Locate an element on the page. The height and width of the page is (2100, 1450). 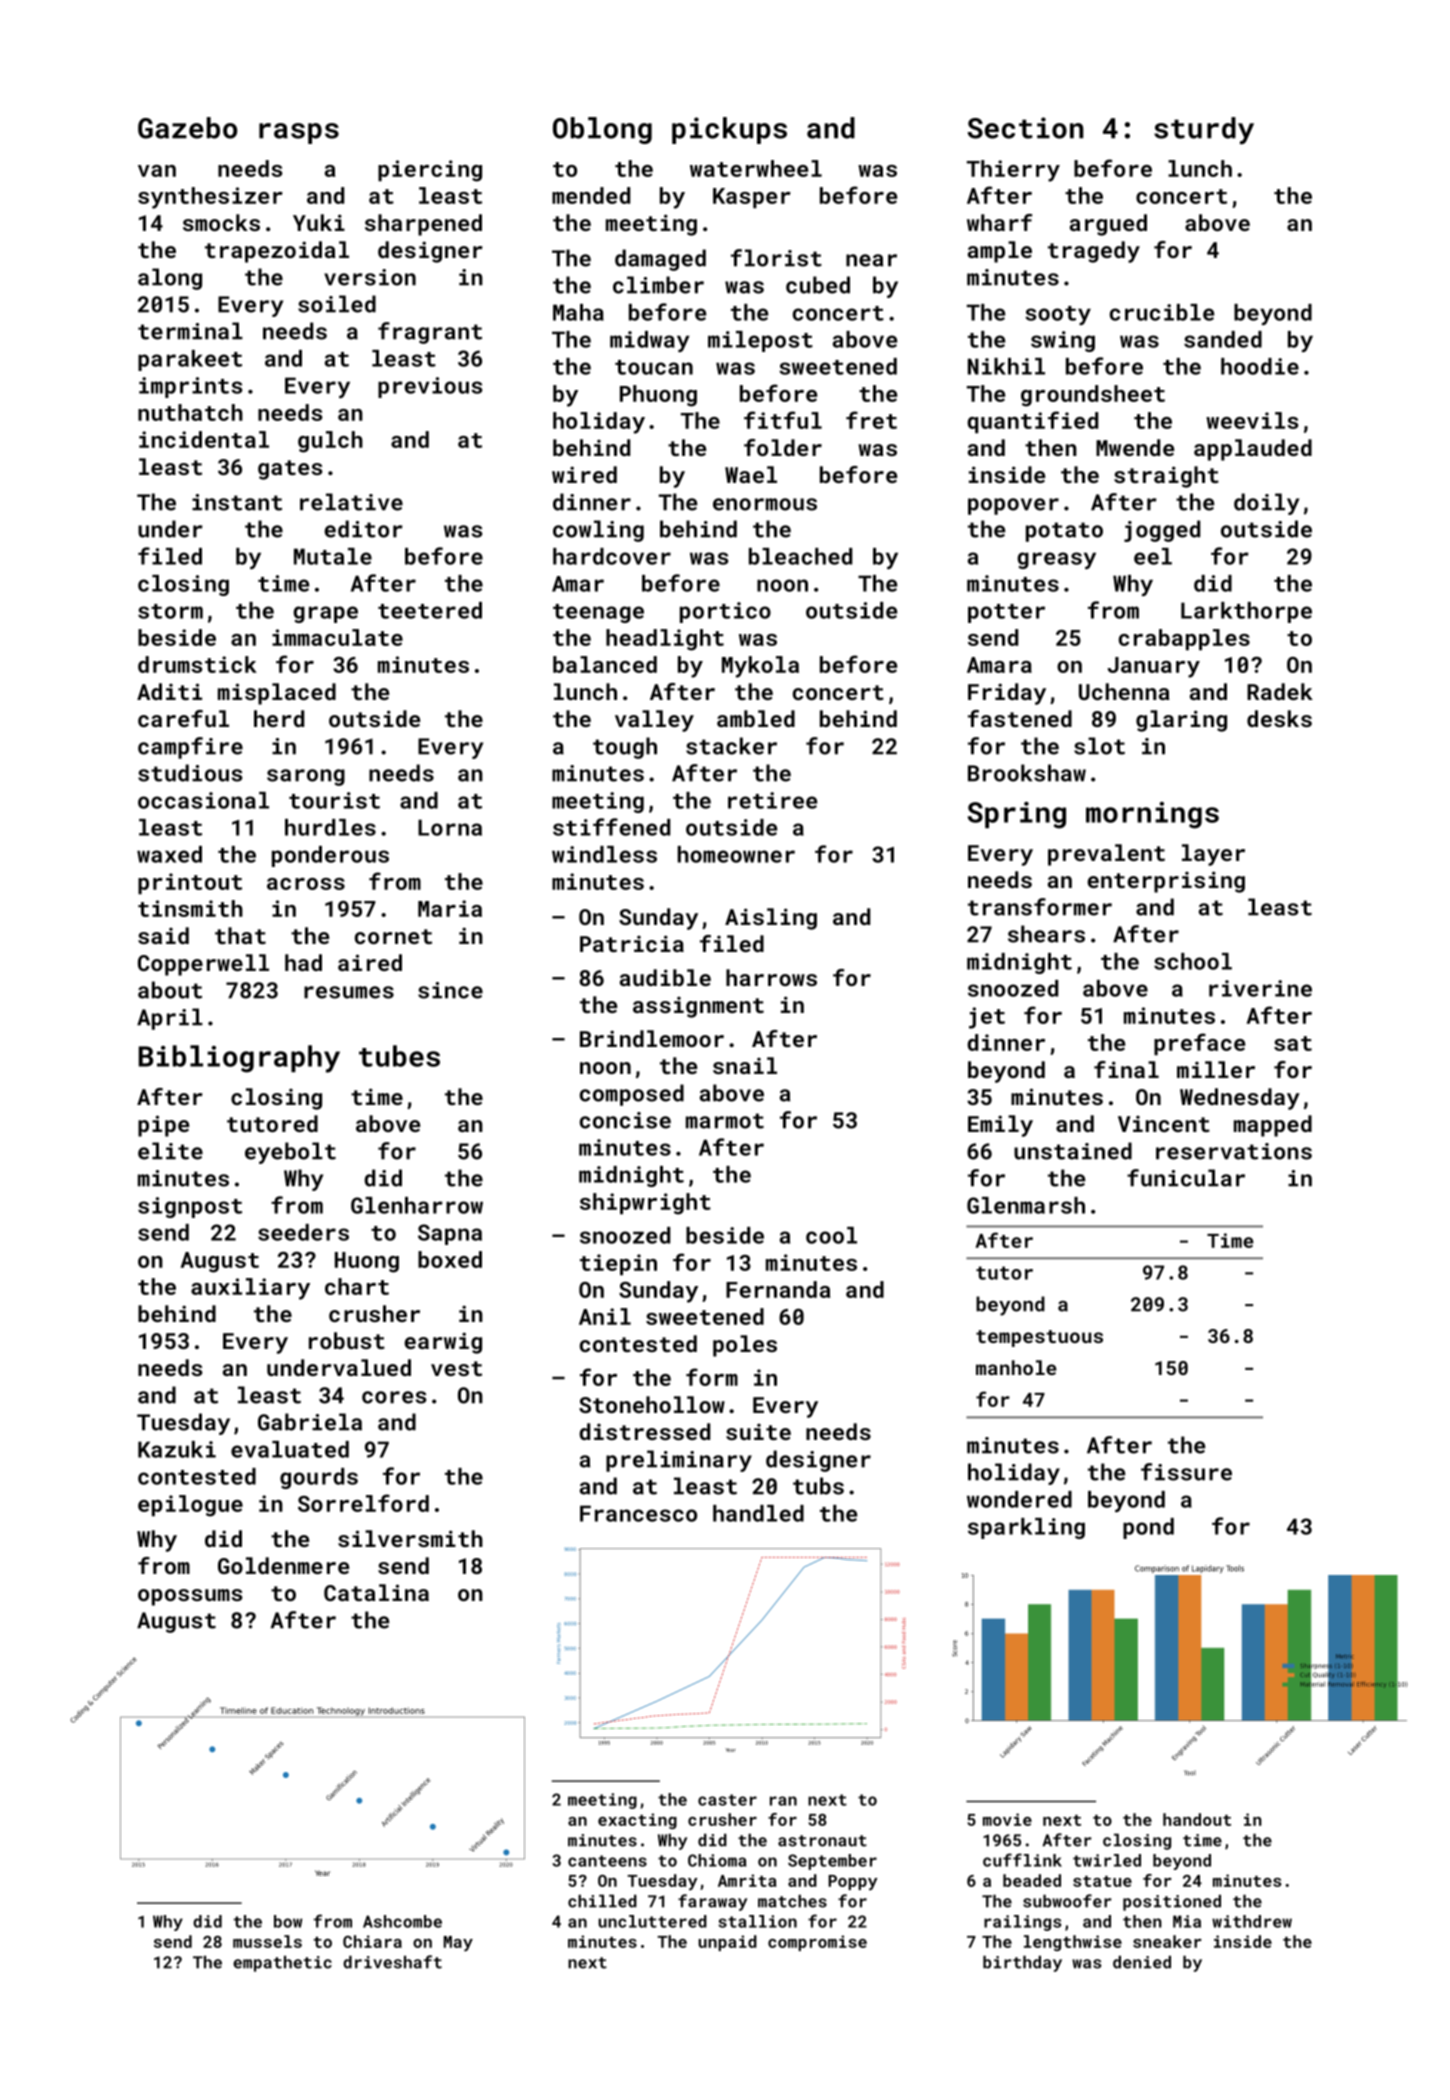
auxiliary is located at coordinates (250, 1289).
